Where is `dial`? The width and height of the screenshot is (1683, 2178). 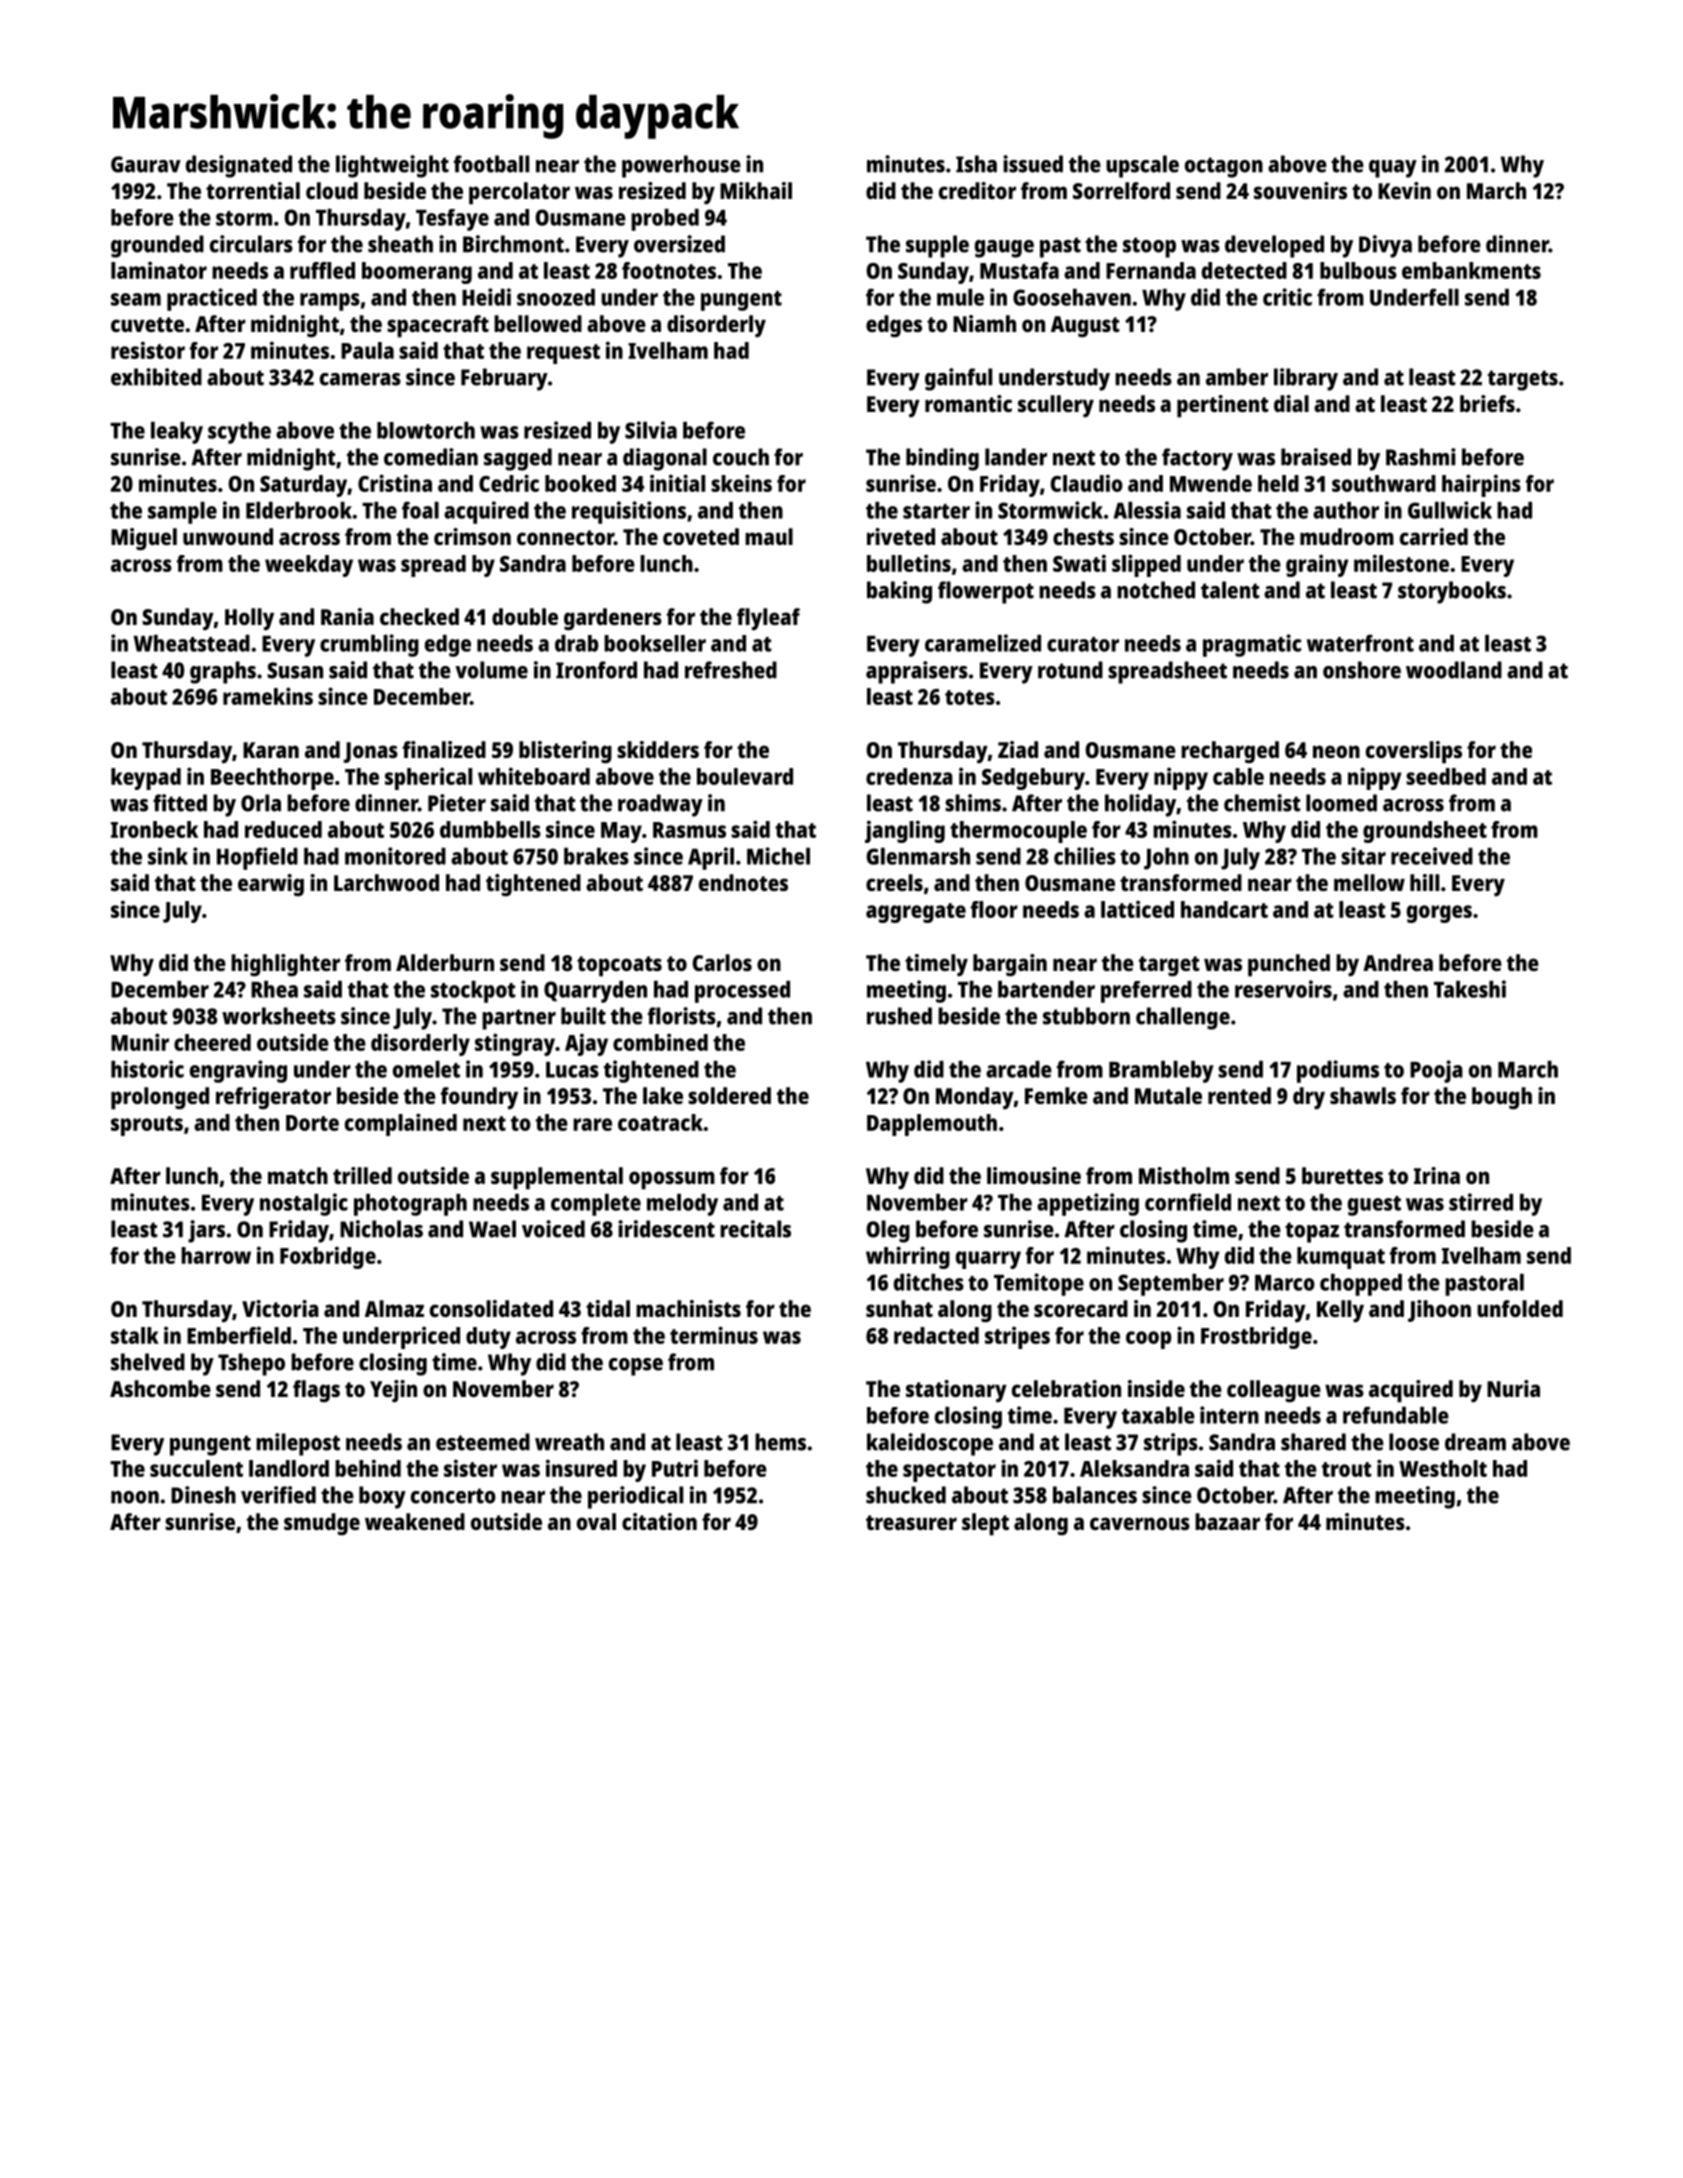
dial is located at coordinates (1291, 403).
